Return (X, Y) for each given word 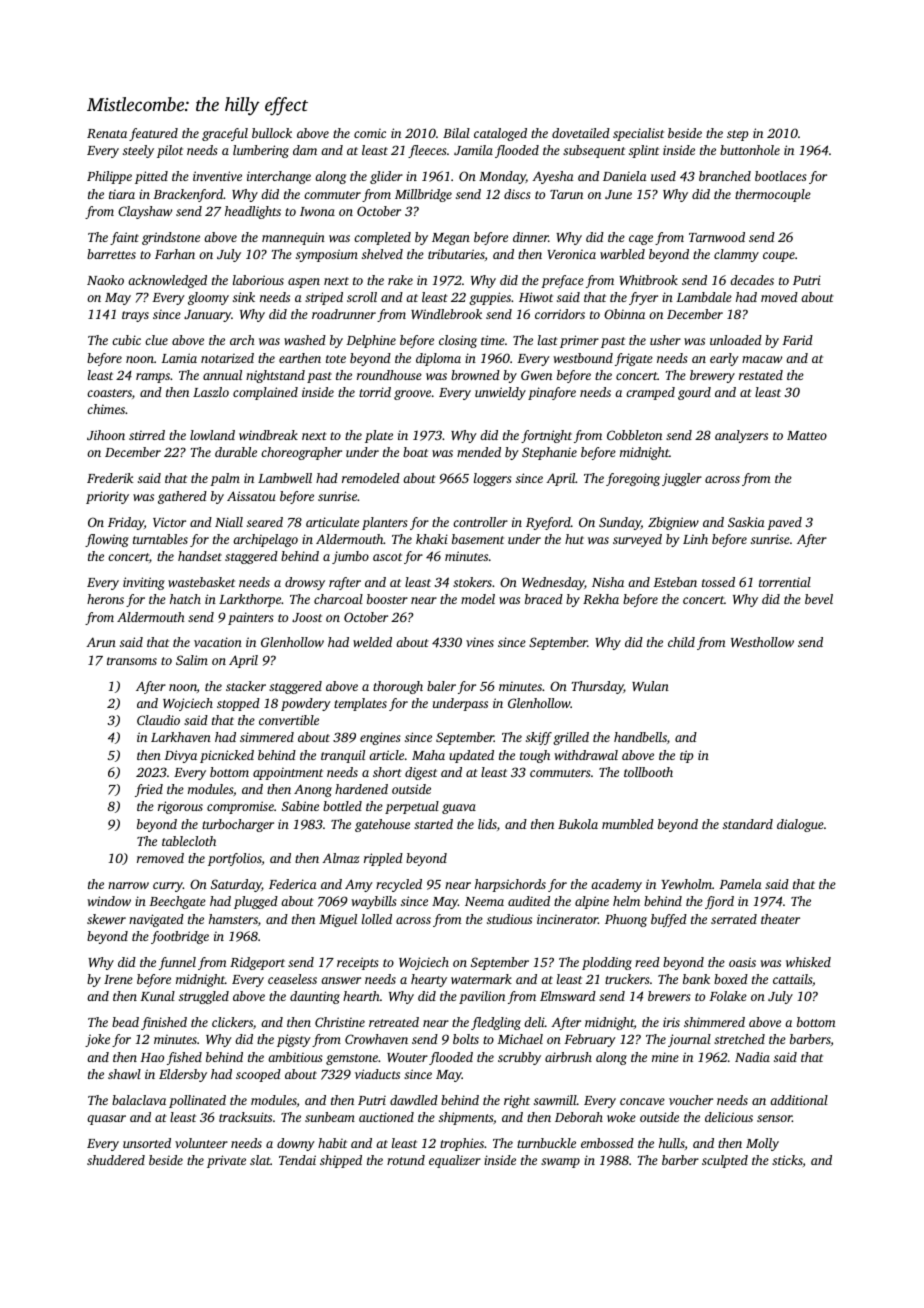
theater (780, 919)
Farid (797, 340)
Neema (484, 901)
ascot (387, 557)
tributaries (456, 254)
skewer (106, 919)
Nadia (752, 1057)
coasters (109, 393)
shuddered (116, 1160)
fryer (643, 298)
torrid (375, 392)
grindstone (171, 238)
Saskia (746, 522)
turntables (160, 539)
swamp (560, 1163)
